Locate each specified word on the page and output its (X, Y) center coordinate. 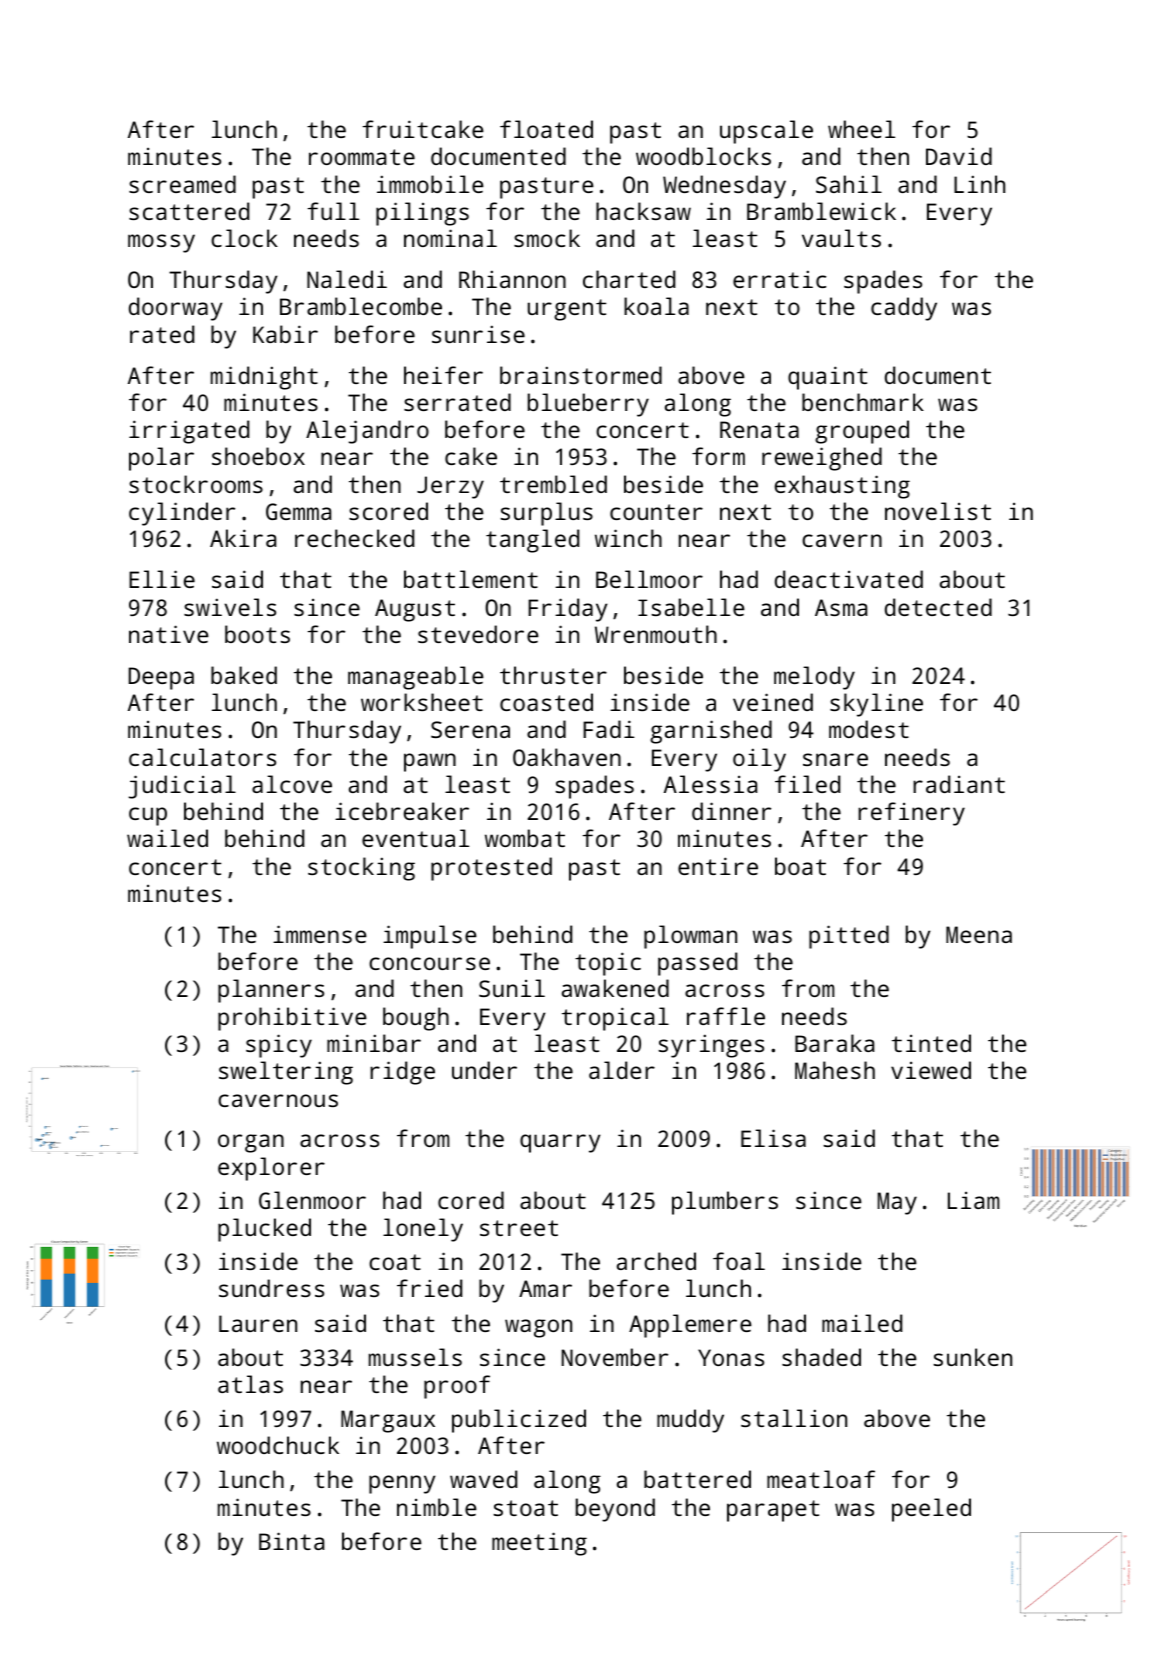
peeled (931, 1510)
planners (271, 991)
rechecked (354, 538)
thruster (553, 675)
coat (395, 1262)
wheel (861, 129)
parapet (773, 1511)
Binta (291, 1541)
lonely (423, 1230)
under (484, 1070)
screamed (182, 184)
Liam (974, 1200)
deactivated (849, 579)
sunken (973, 1357)
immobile (430, 184)
